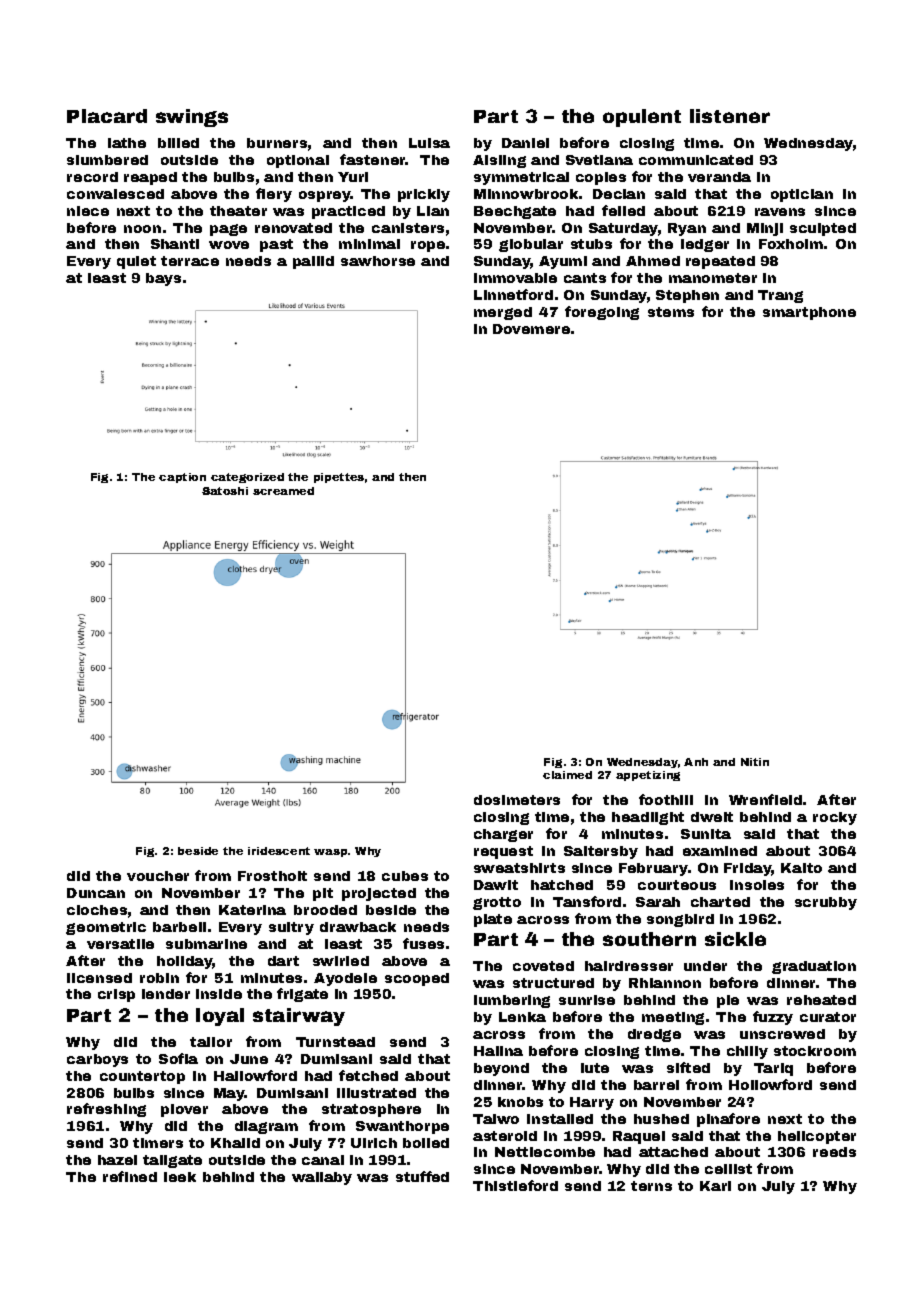 The image size is (924, 1308). Describe the element at coordinates (279, 851) in the screenshot. I see `iridescent` at that location.
